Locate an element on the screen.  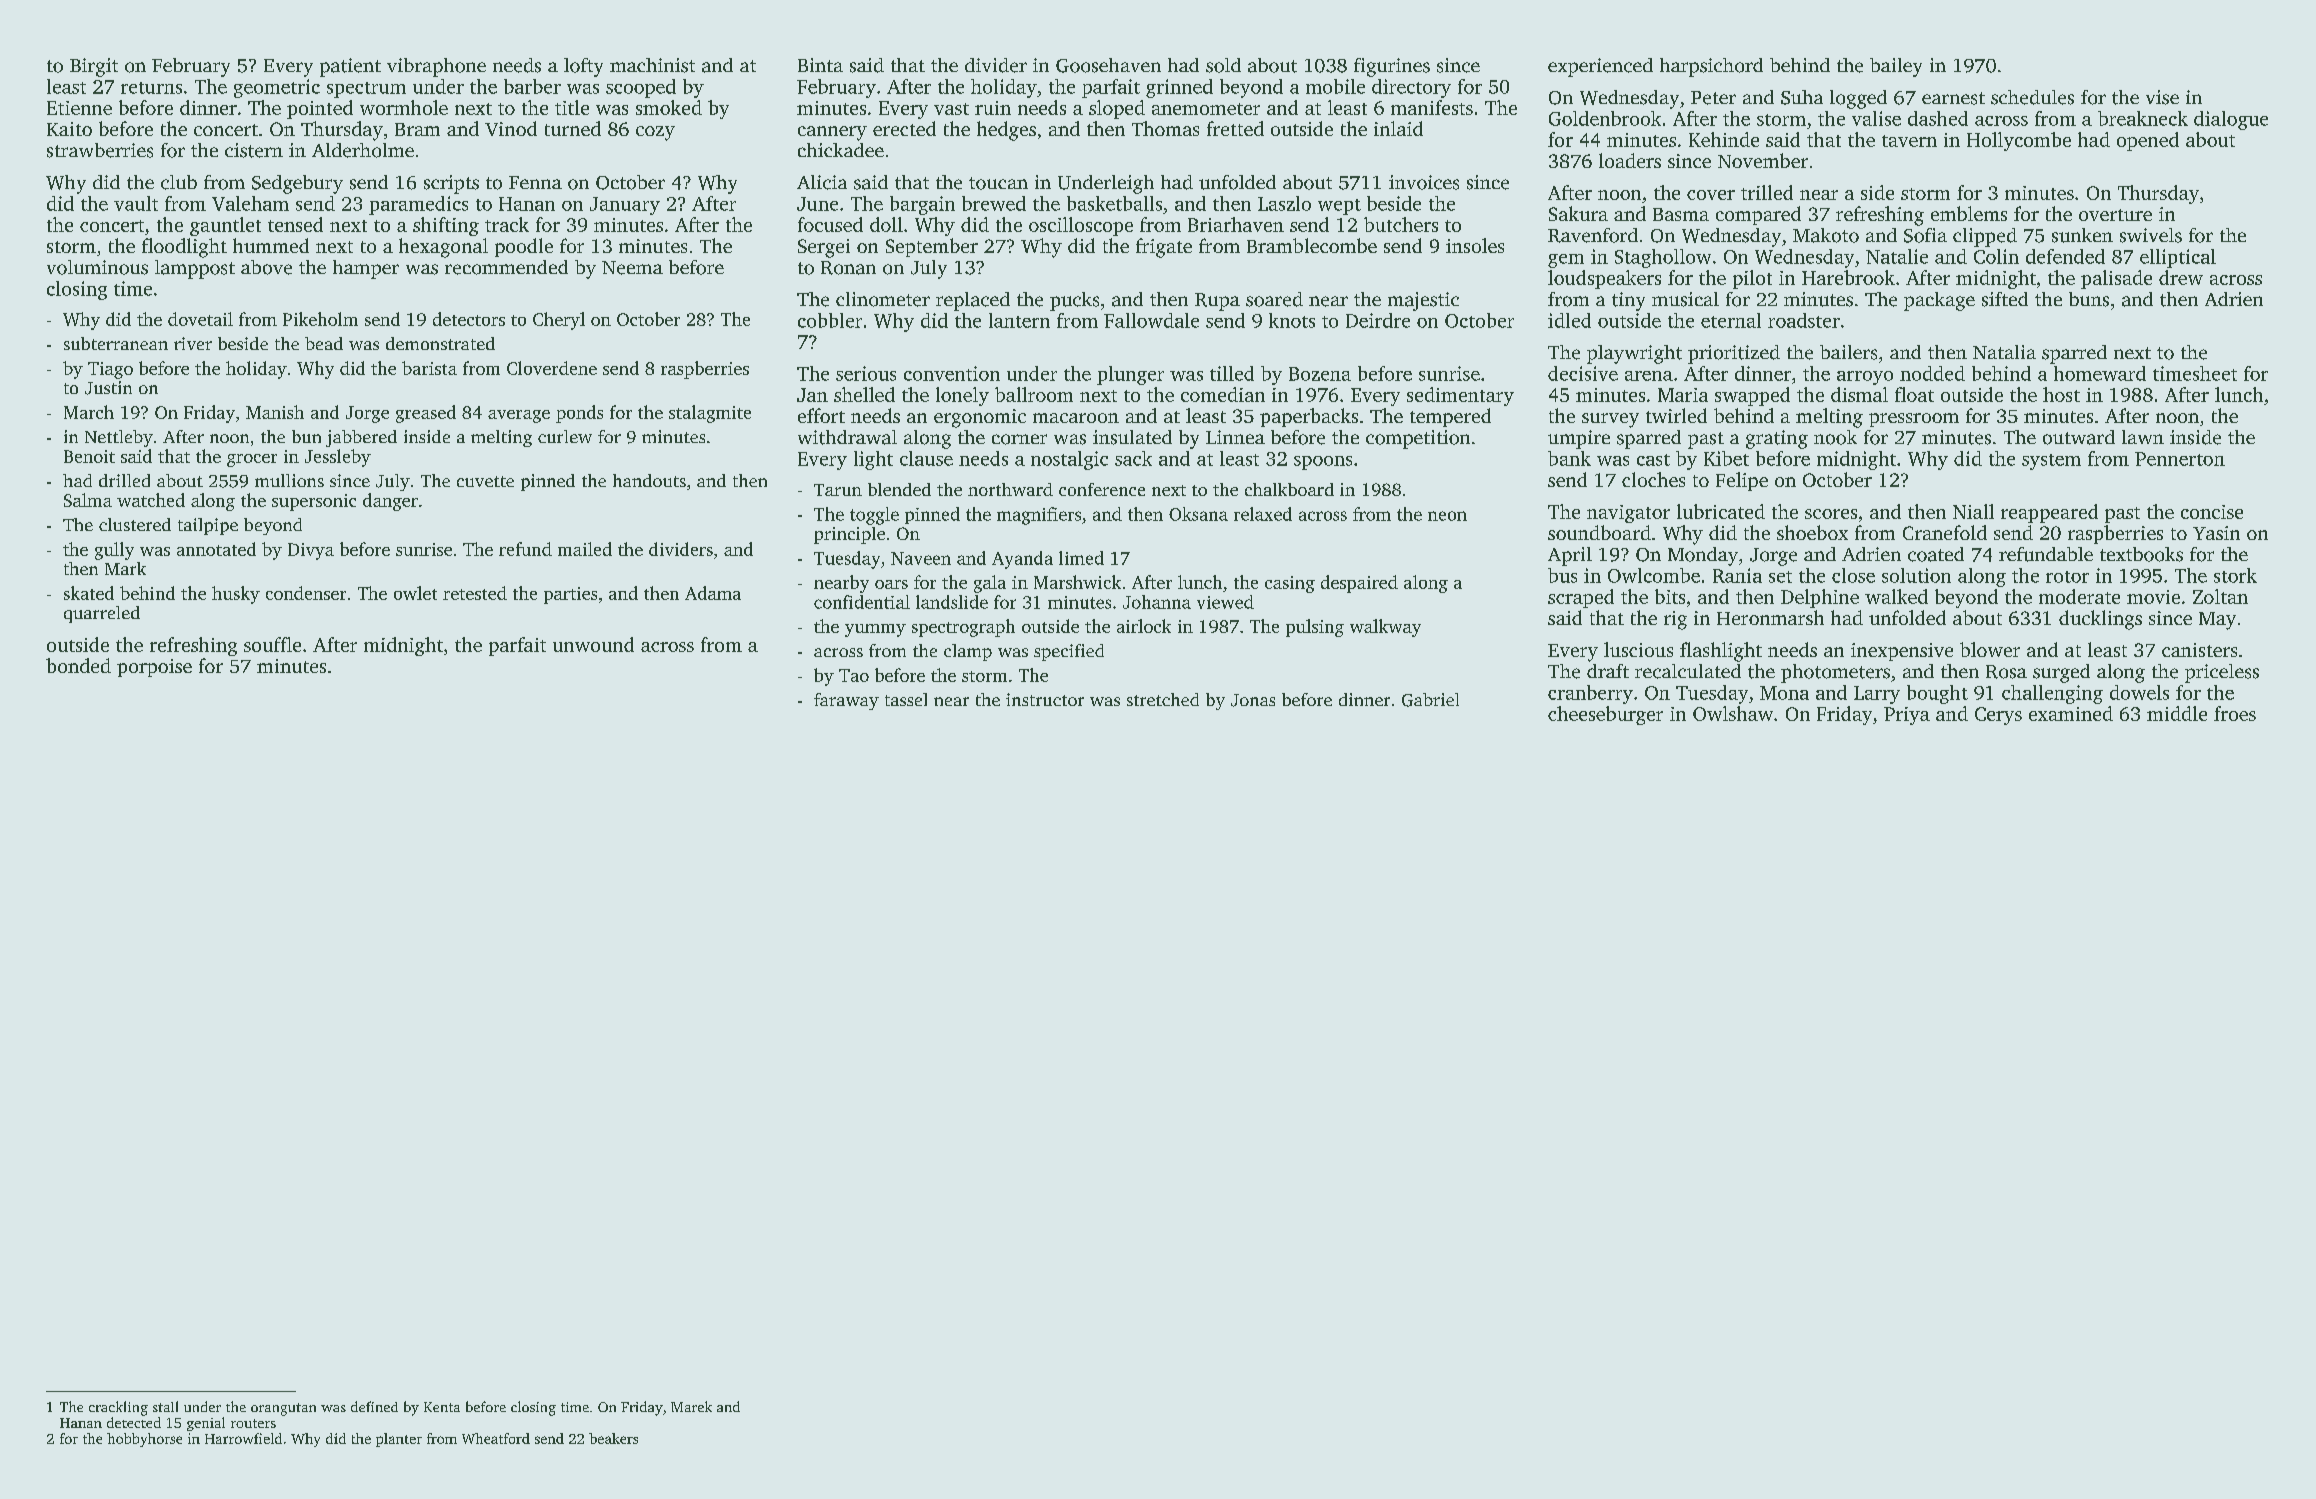
river is located at coordinates (193, 343).
